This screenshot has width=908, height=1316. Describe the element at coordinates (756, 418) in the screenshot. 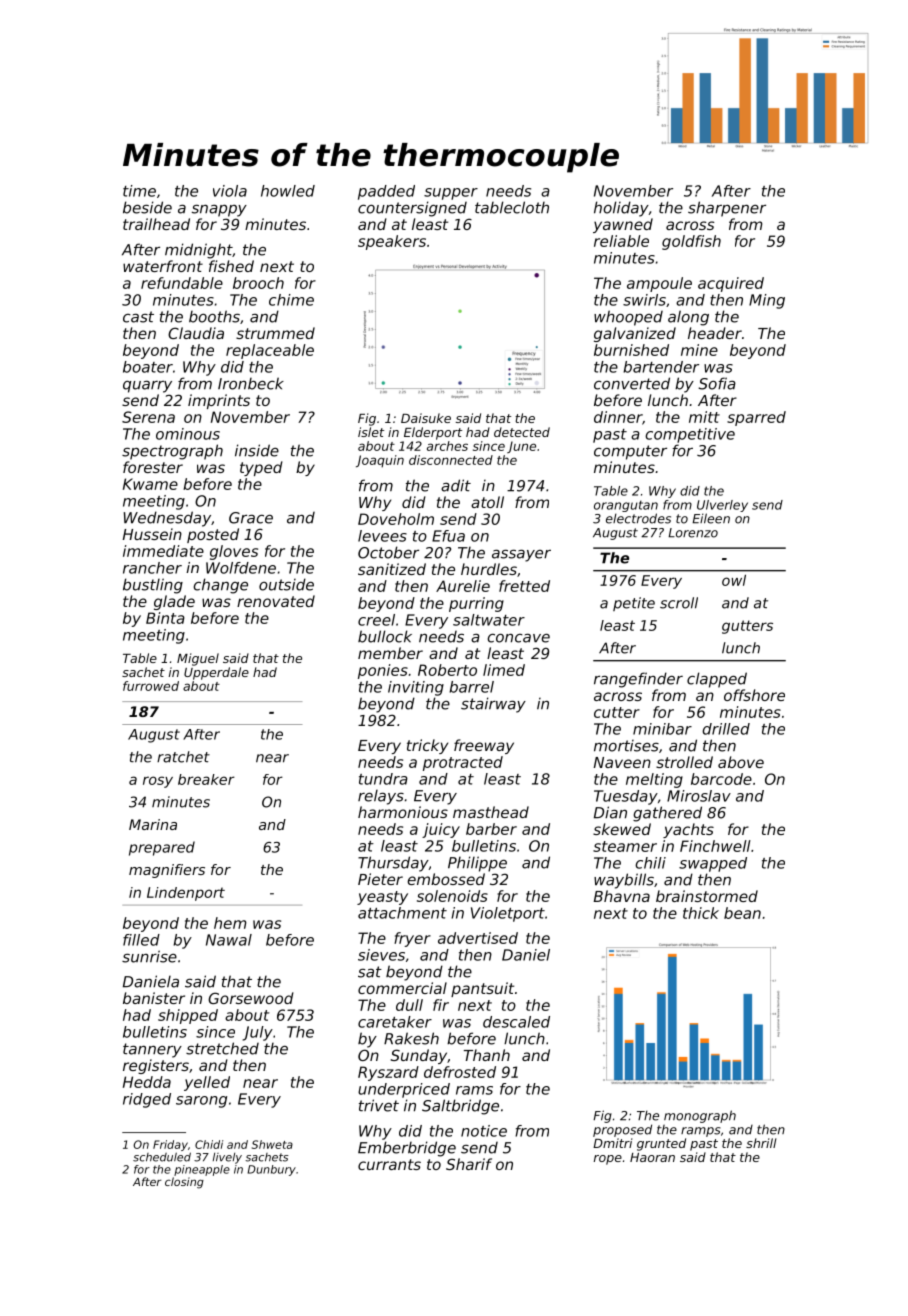

I see `sparred` at that location.
